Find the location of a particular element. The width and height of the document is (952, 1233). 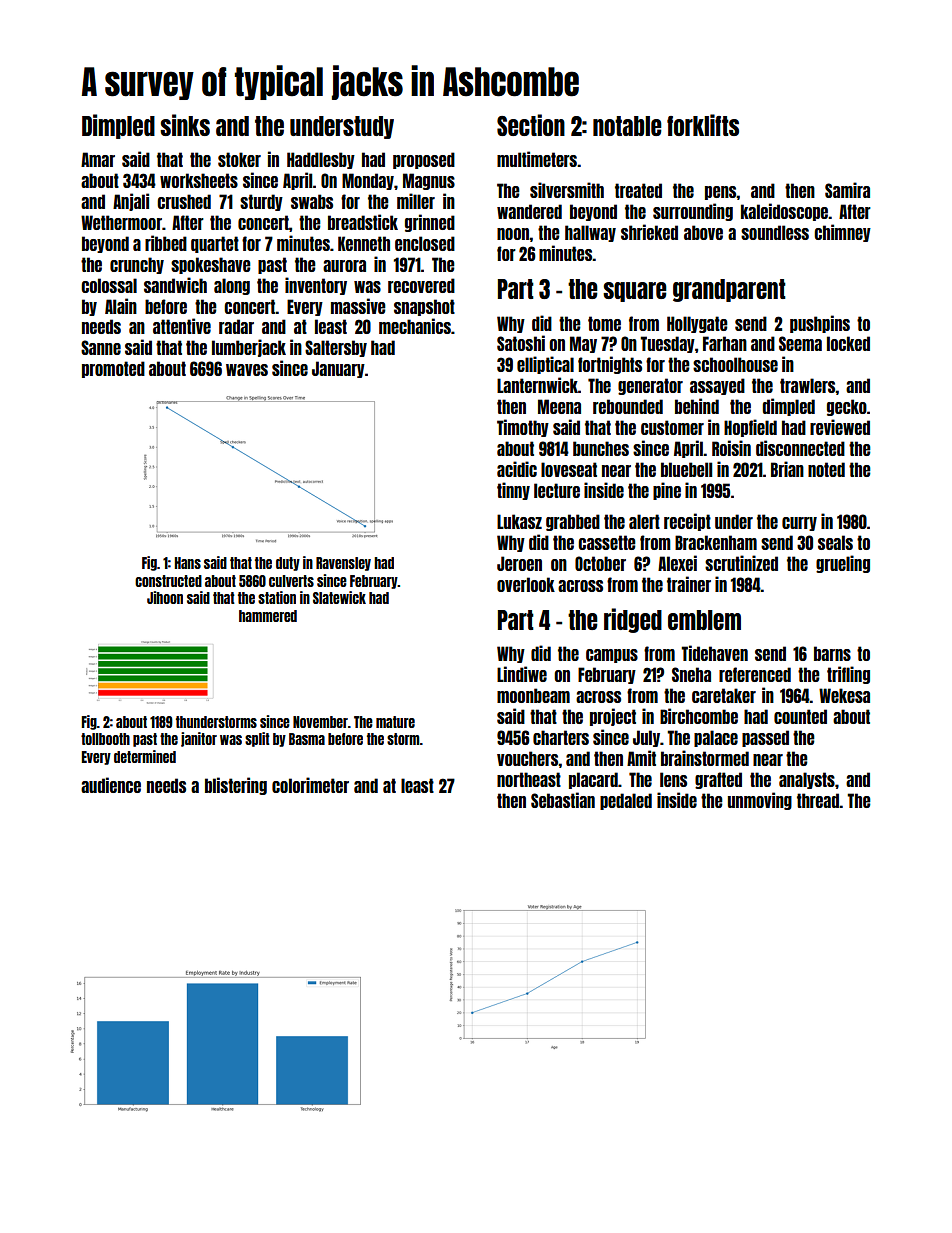

Section is located at coordinates (531, 125).
